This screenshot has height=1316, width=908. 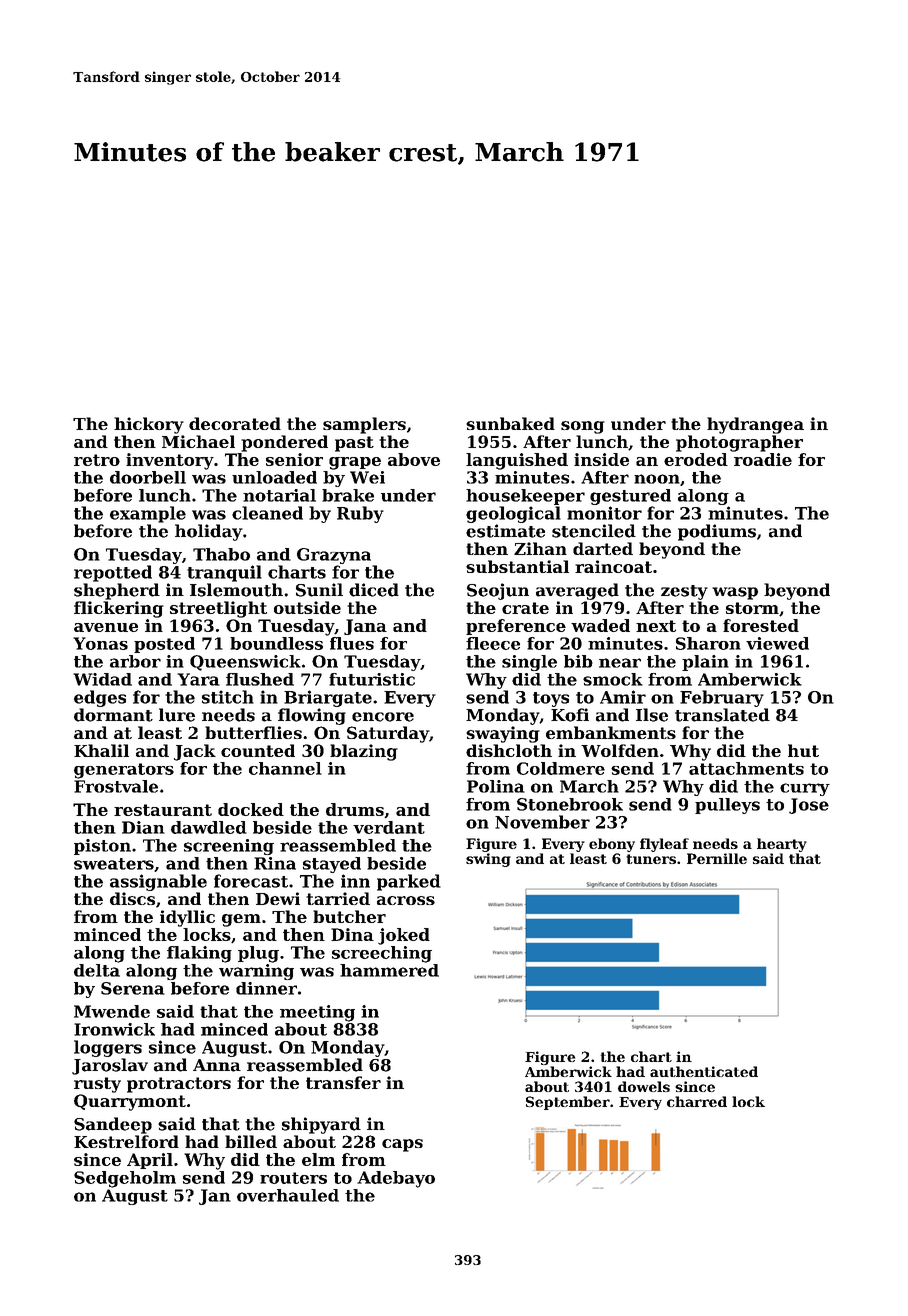 What do you see at coordinates (493, 643) in the screenshot?
I see `fleece` at bounding box center [493, 643].
